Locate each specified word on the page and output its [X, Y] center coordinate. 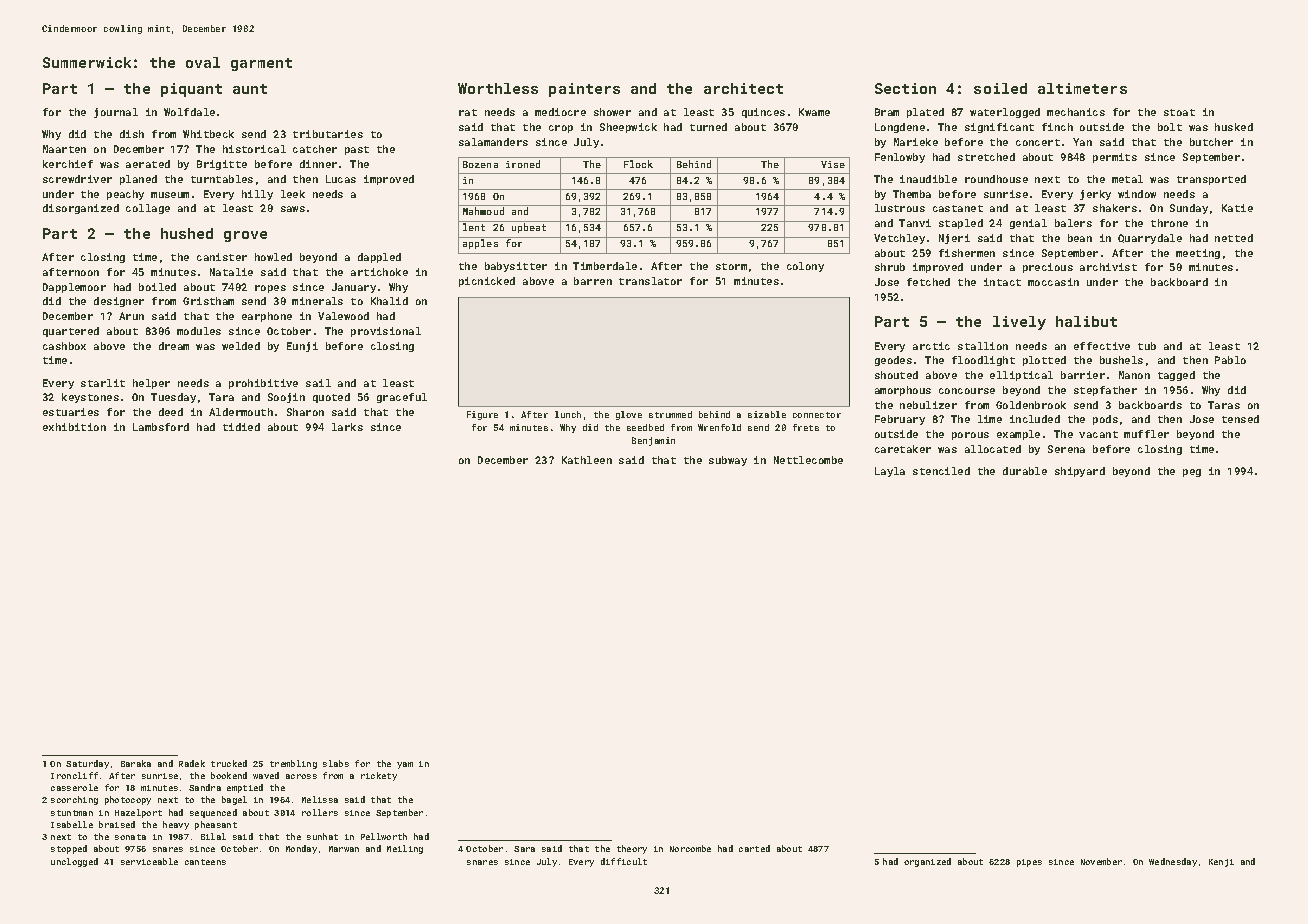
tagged [1176, 376]
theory [632, 849]
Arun [131, 316]
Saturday [87, 764]
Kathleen [587, 460]
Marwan [344, 849]
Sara [524, 849]
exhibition [74, 427]
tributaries [328, 134]
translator [650, 281]
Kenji [1221, 863]
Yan [1082, 142]
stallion [983, 346]
